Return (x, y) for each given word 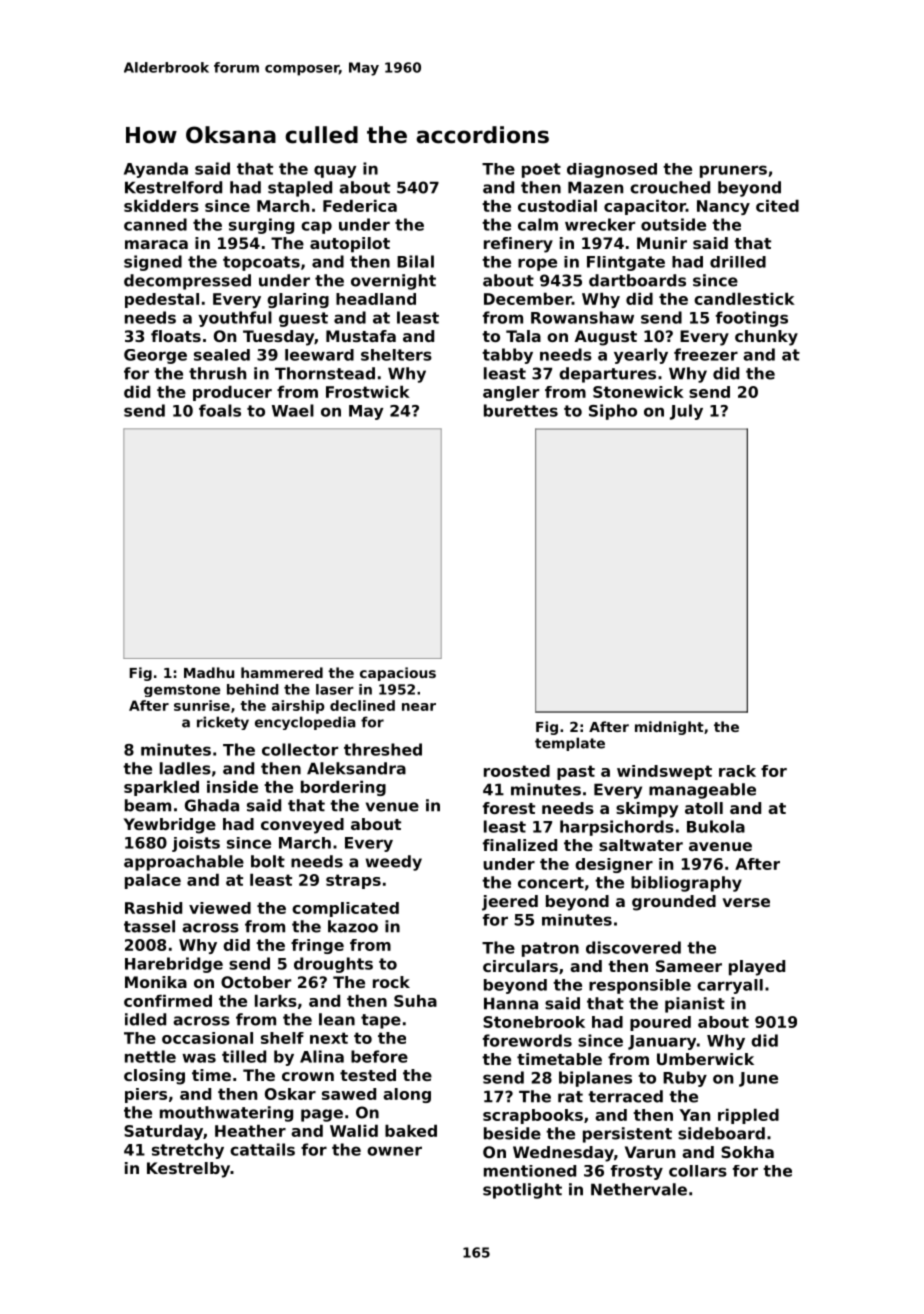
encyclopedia (305, 723)
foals (220, 410)
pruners (733, 171)
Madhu (209, 672)
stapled (300, 189)
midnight (669, 728)
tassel (149, 926)
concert (551, 883)
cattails (262, 1149)
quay (335, 171)
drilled (738, 262)
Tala (523, 336)
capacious (398, 674)
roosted (517, 771)
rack (737, 771)
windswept (664, 772)
